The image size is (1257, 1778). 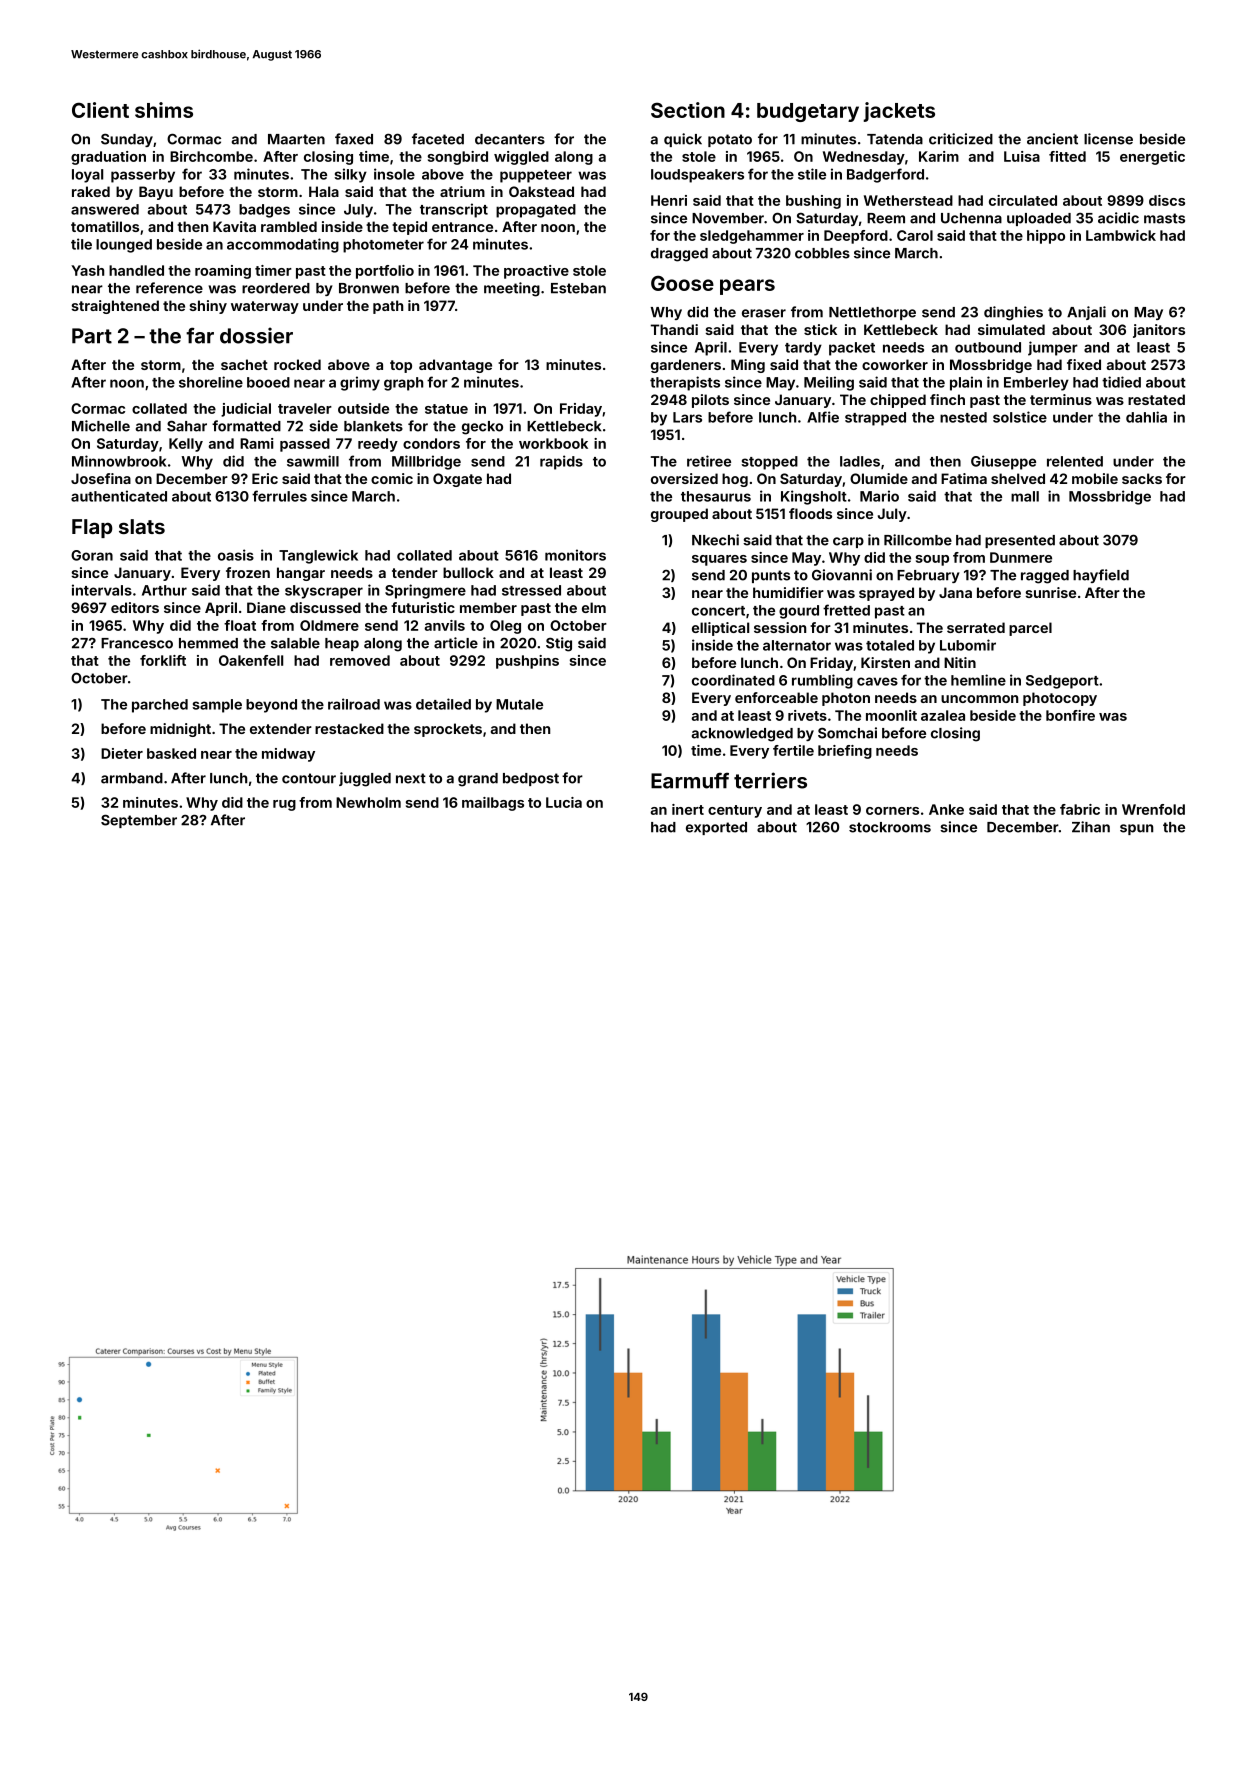 What do you see at coordinates (899, 112) in the document?
I see `jackets` at bounding box center [899, 112].
